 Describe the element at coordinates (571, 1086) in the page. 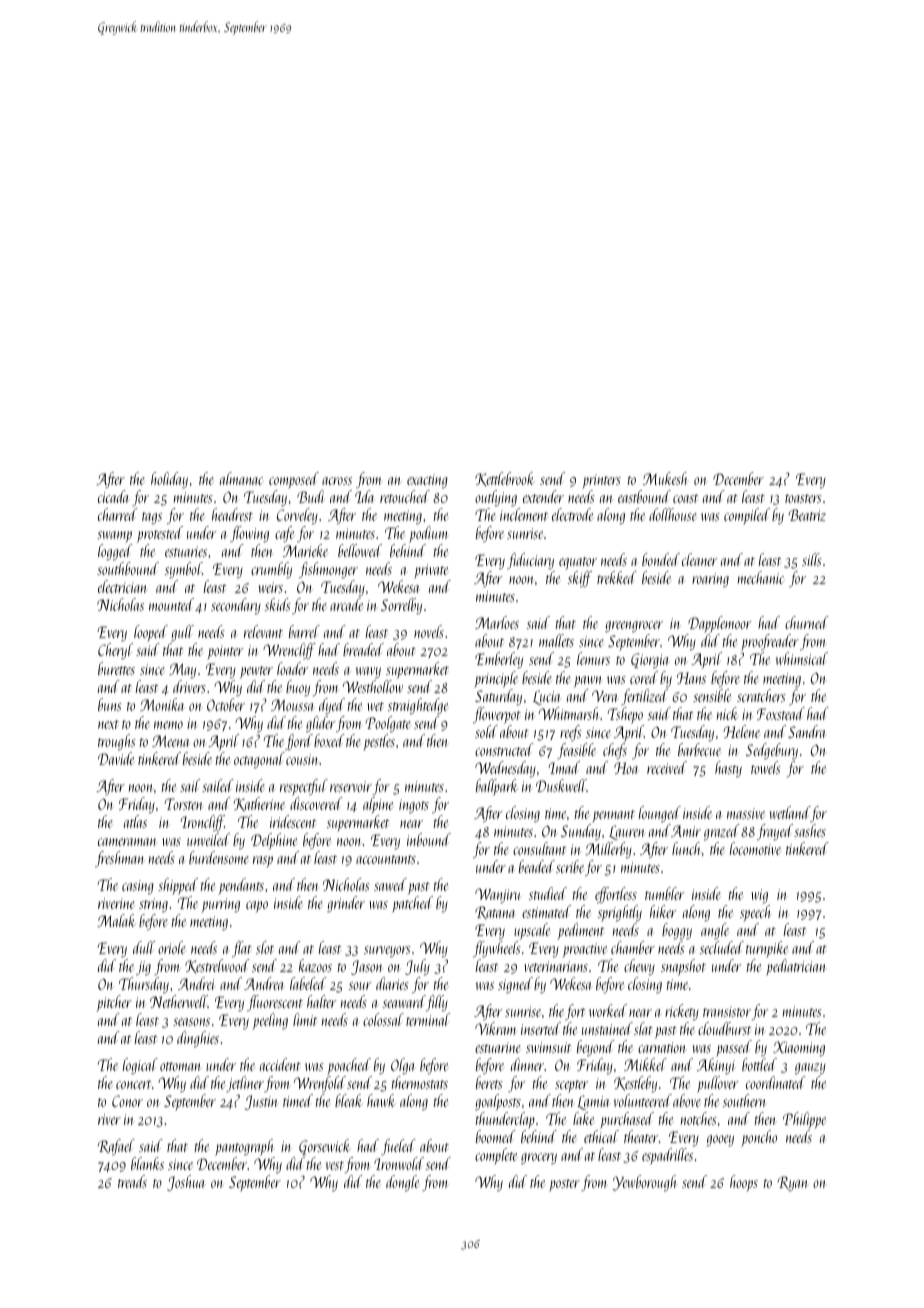

I see `scepter` at that location.
